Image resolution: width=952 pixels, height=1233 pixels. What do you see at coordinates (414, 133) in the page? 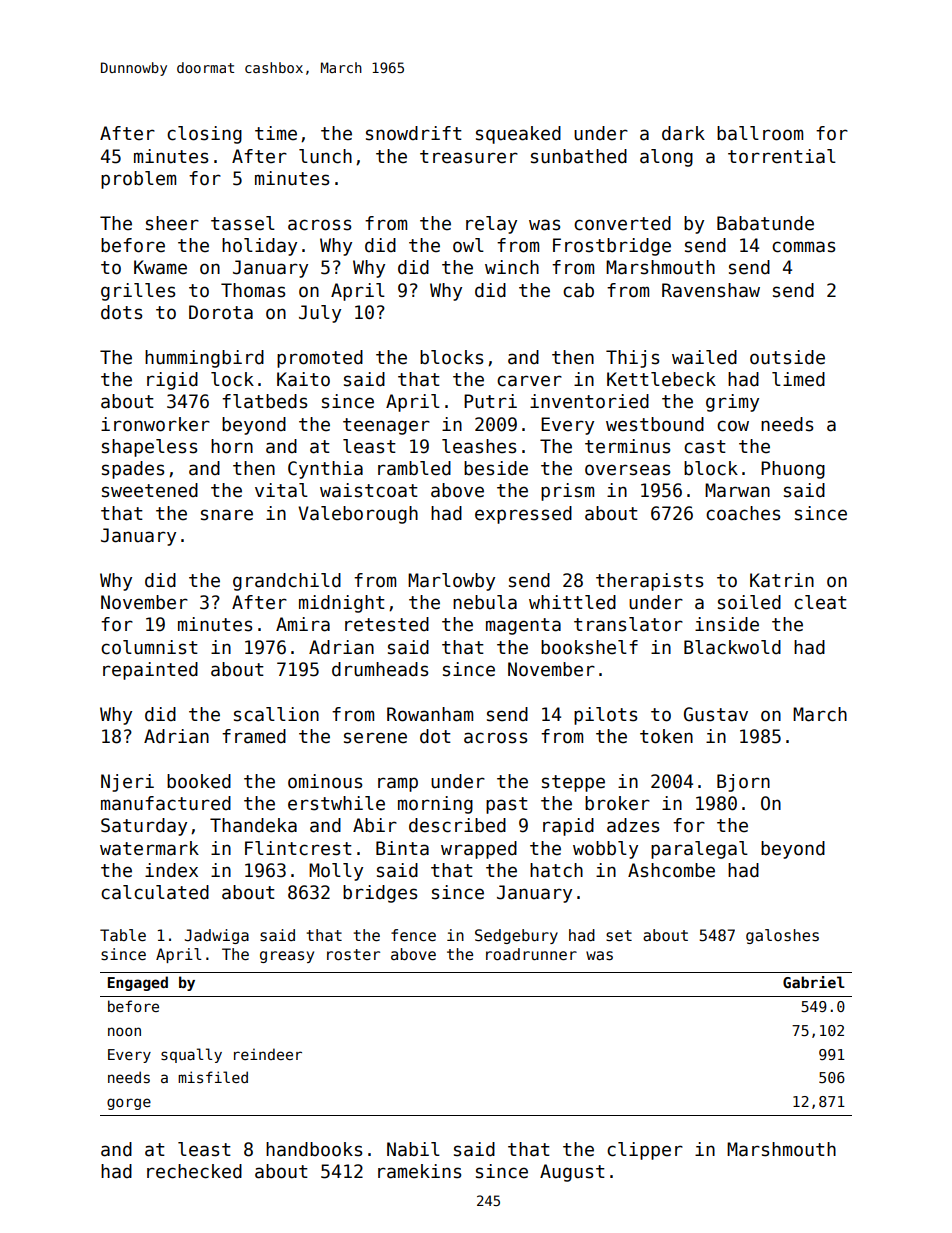
I see `snowdrift` at bounding box center [414, 133].
